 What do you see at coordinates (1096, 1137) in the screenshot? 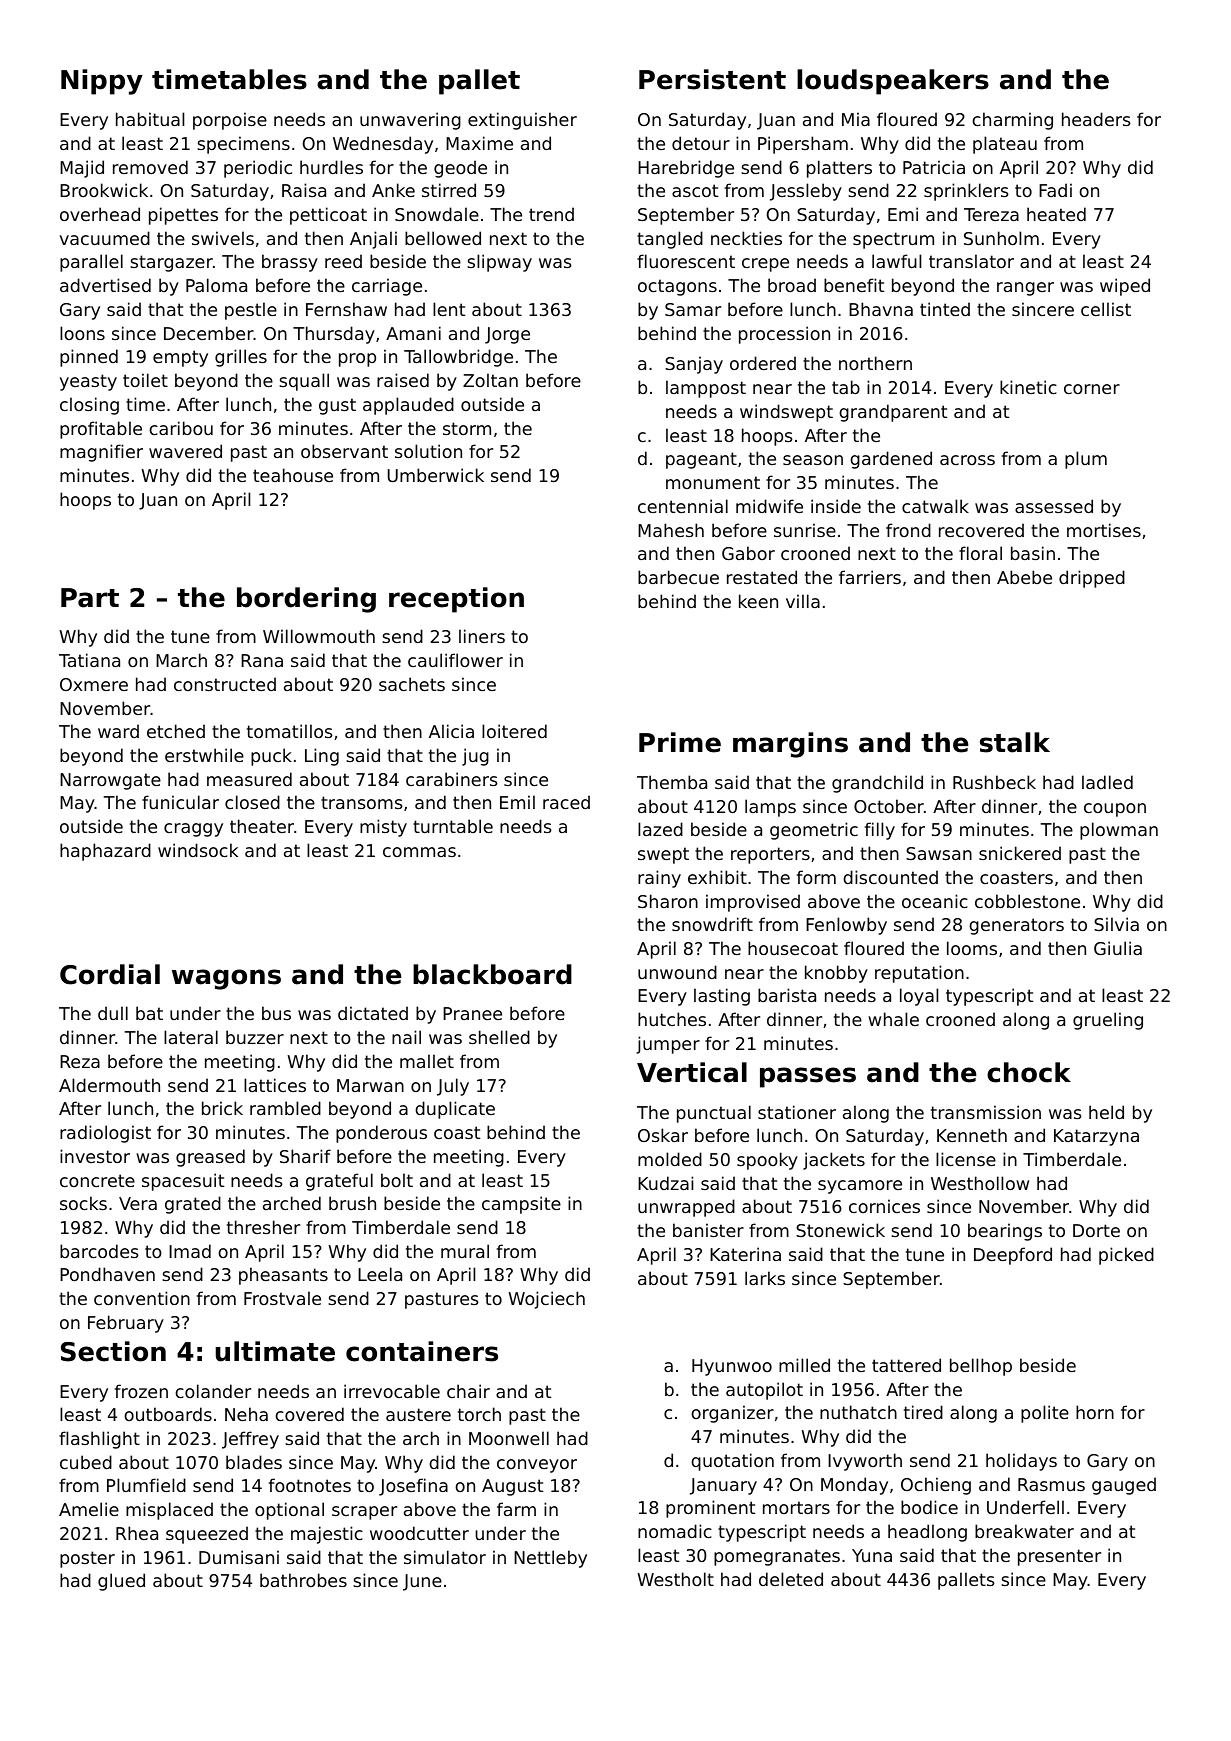
I see `Katarzyna` at bounding box center [1096, 1137].
